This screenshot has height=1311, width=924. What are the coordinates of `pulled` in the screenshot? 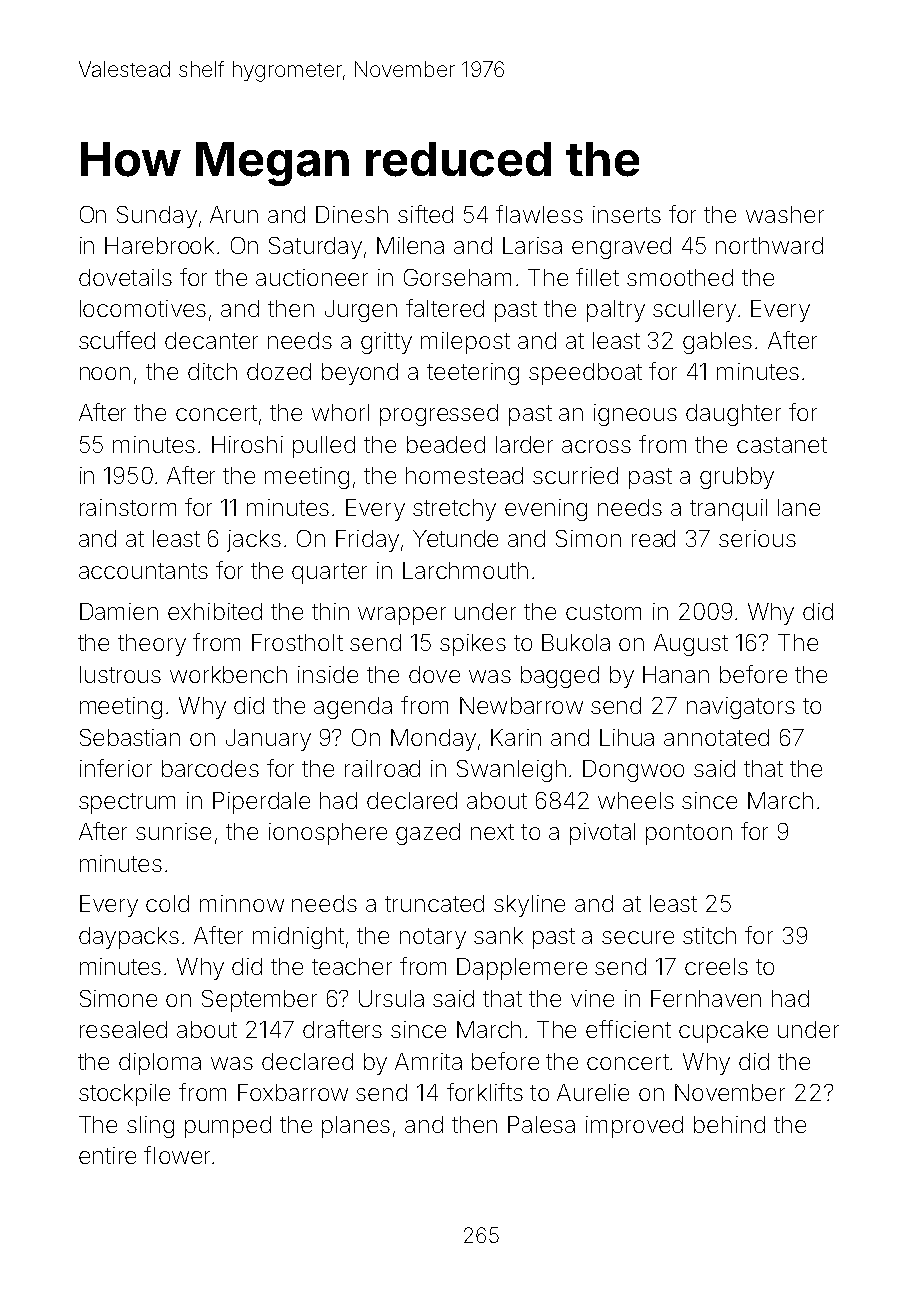 It's located at (324, 447).
